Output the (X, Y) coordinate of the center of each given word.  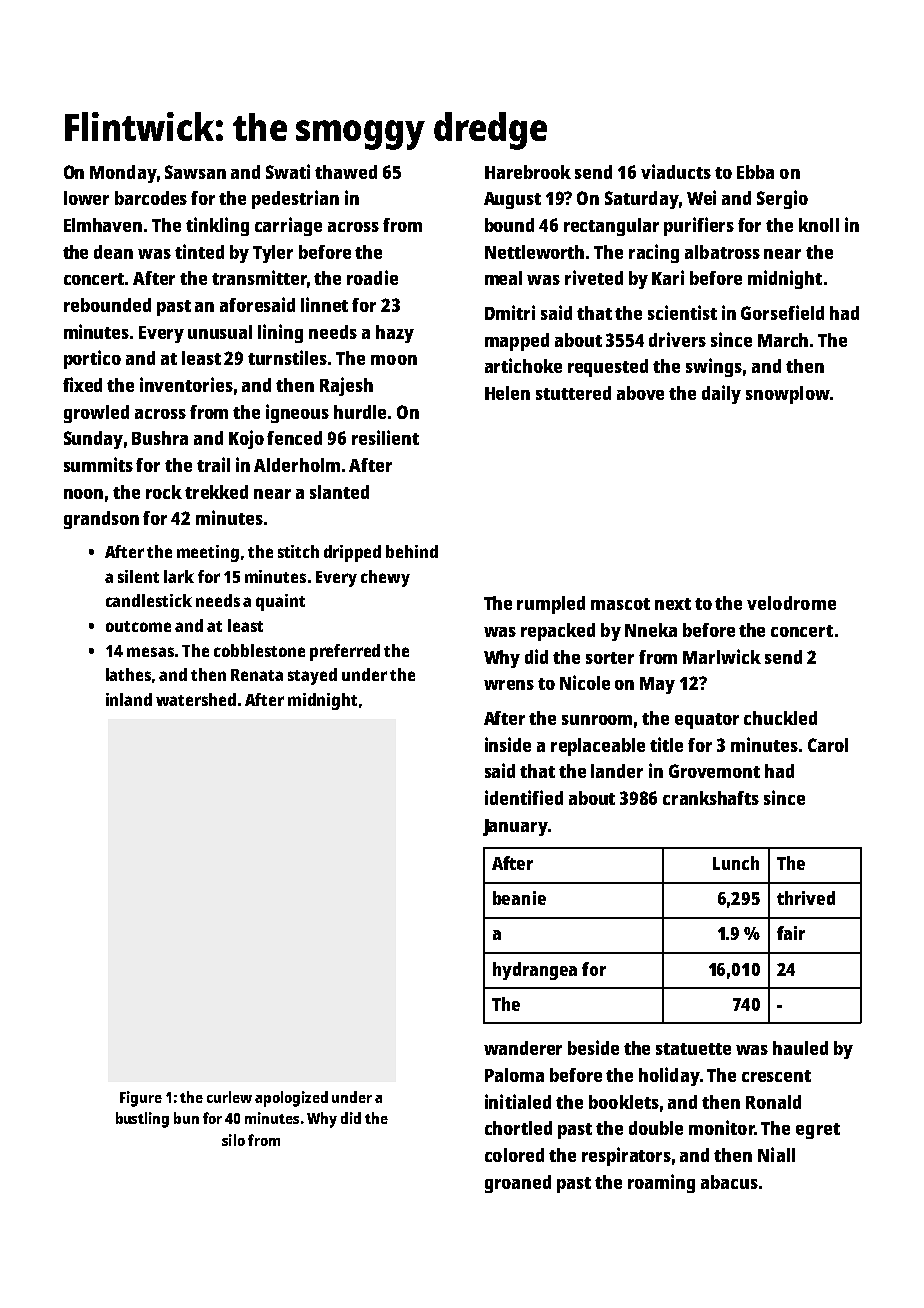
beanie (519, 898)
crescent (776, 1076)
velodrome (791, 603)
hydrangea (535, 971)
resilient (385, 437)
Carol (828, 745)
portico (92, 359)
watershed (196, 699)
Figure (141, 1099)
